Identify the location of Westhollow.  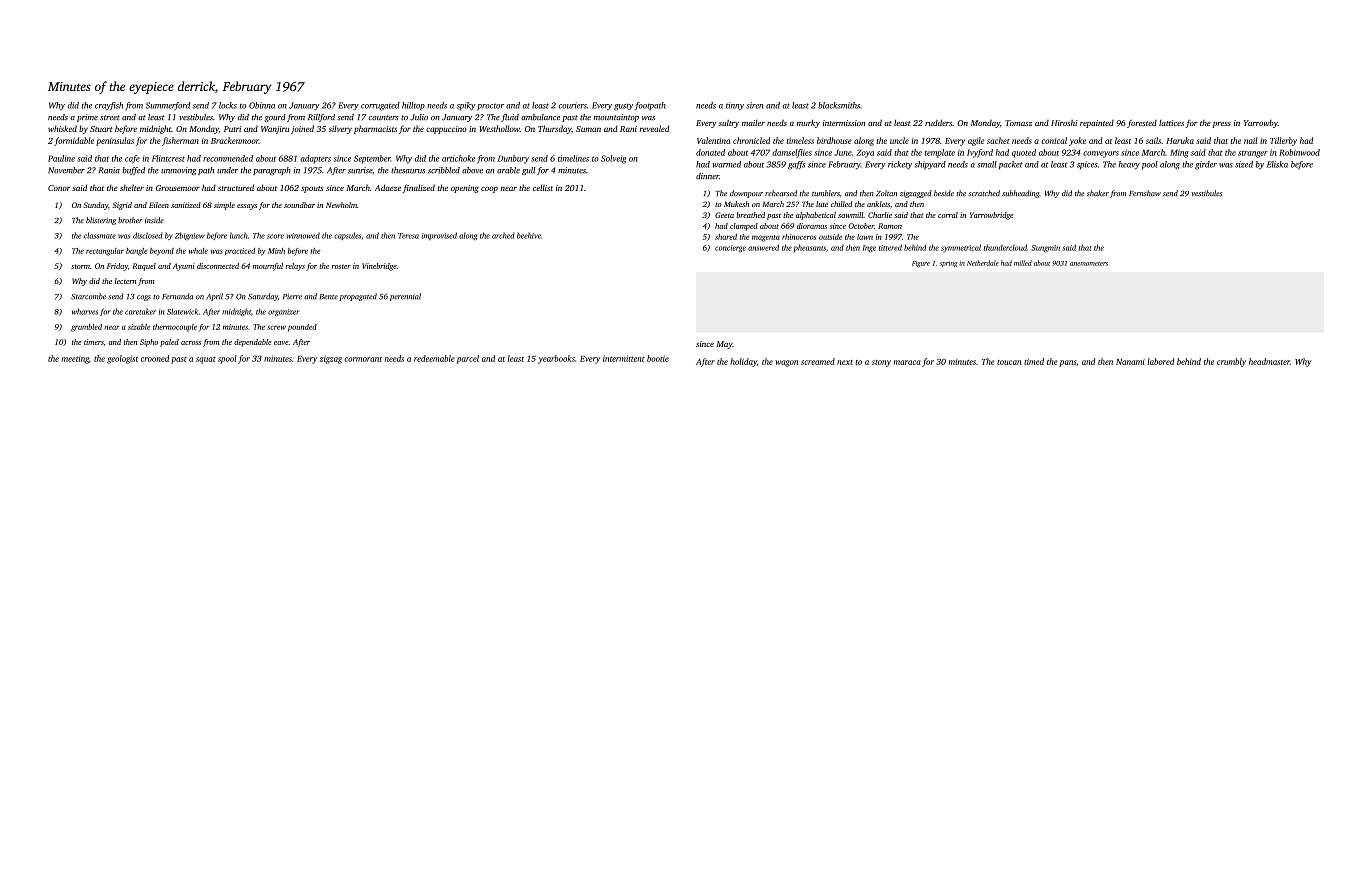
(499, 128).
